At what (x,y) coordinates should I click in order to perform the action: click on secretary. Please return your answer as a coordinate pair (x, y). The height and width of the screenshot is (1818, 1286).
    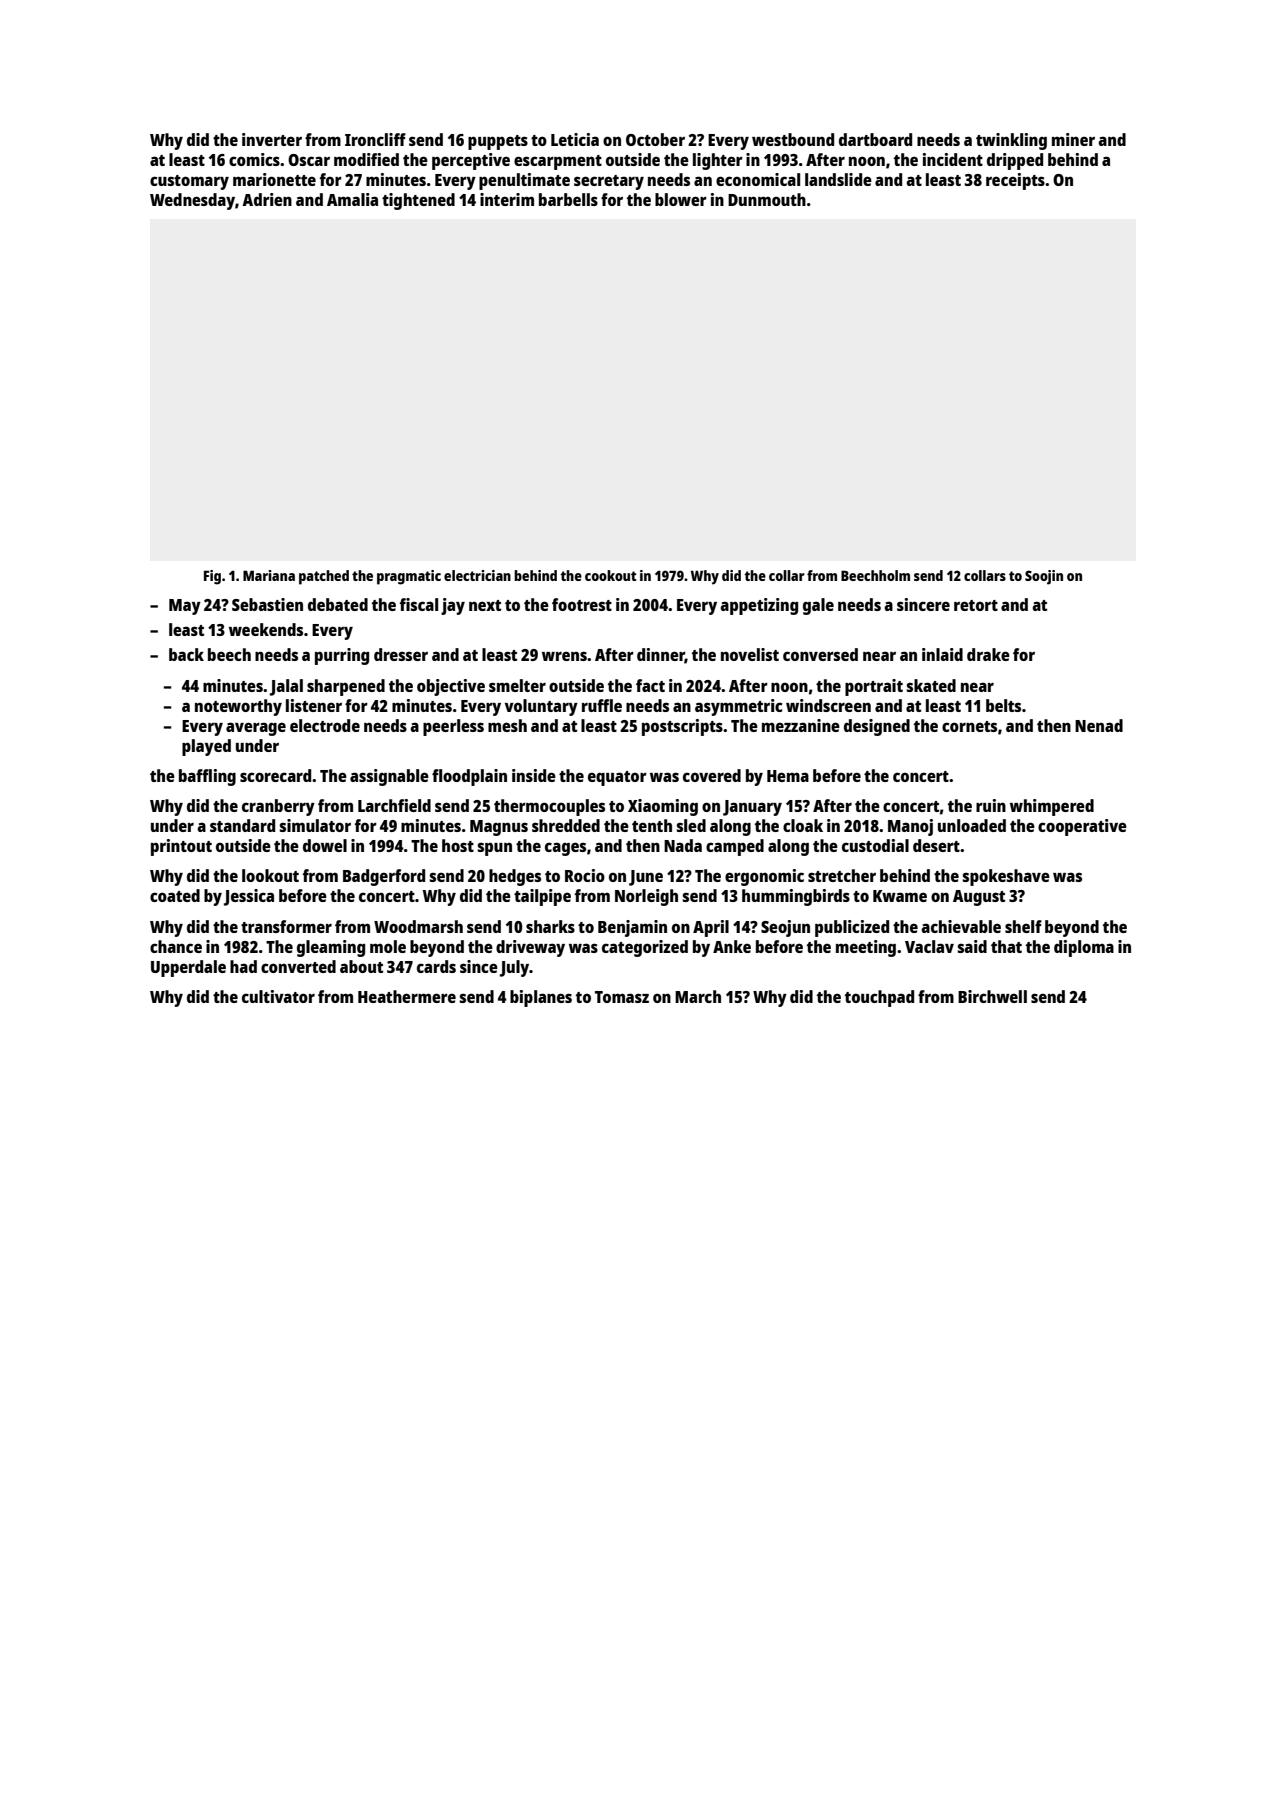
    Looking at the image, I should click on (609, 182).
